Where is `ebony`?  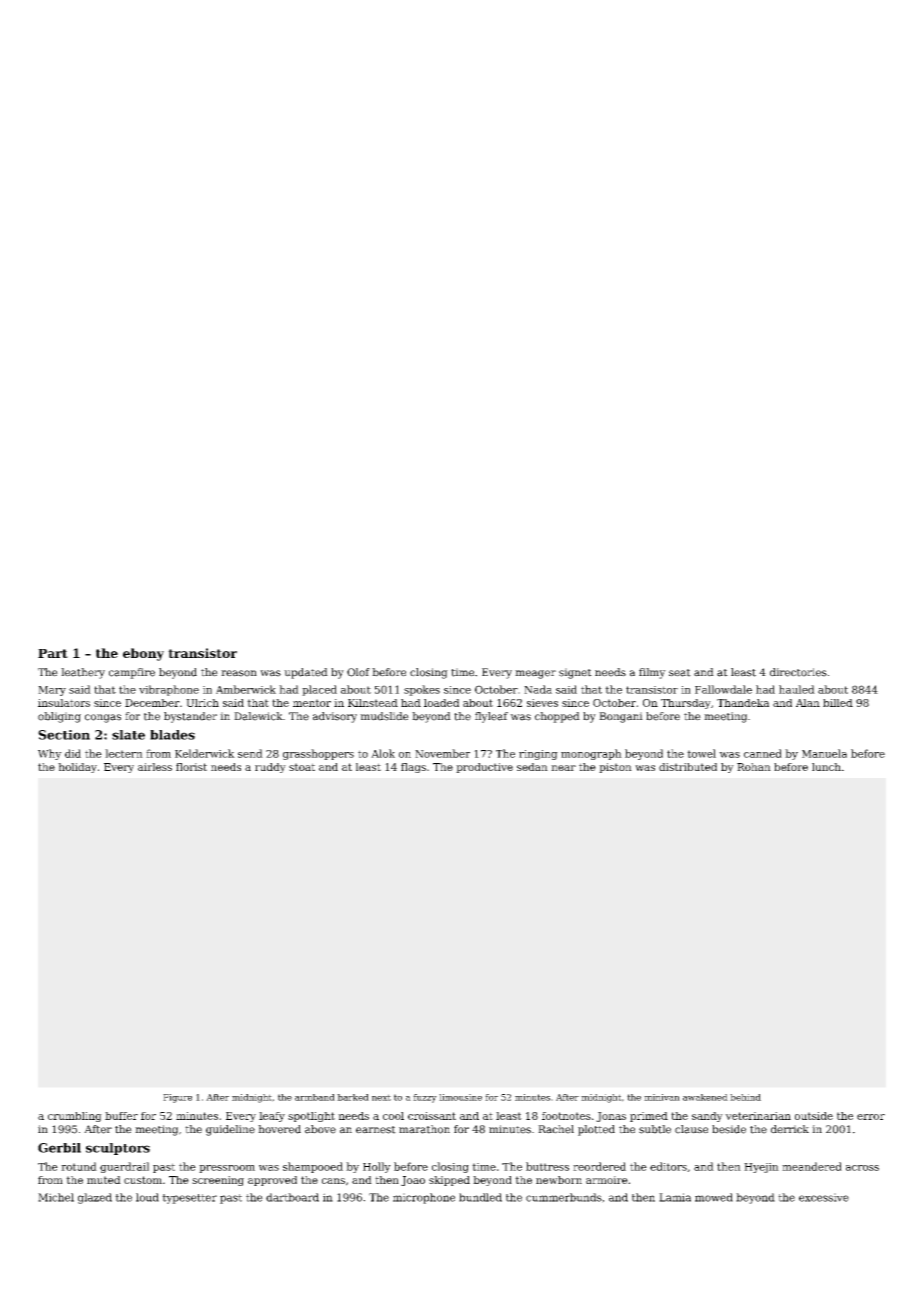 ebony is located at coordinates (143, 654).
